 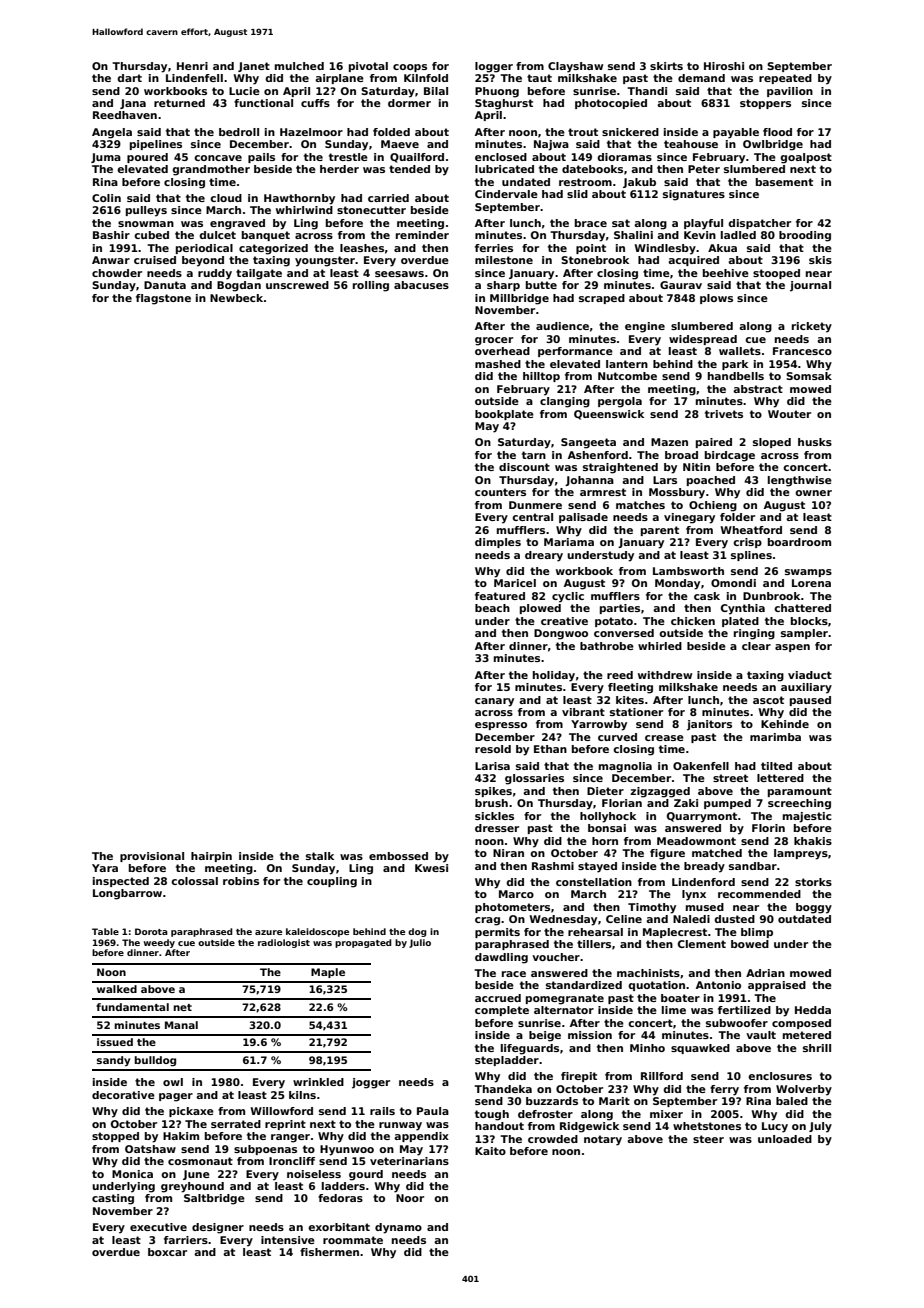 I want to click on repeated, so click(x=785, y=79).
